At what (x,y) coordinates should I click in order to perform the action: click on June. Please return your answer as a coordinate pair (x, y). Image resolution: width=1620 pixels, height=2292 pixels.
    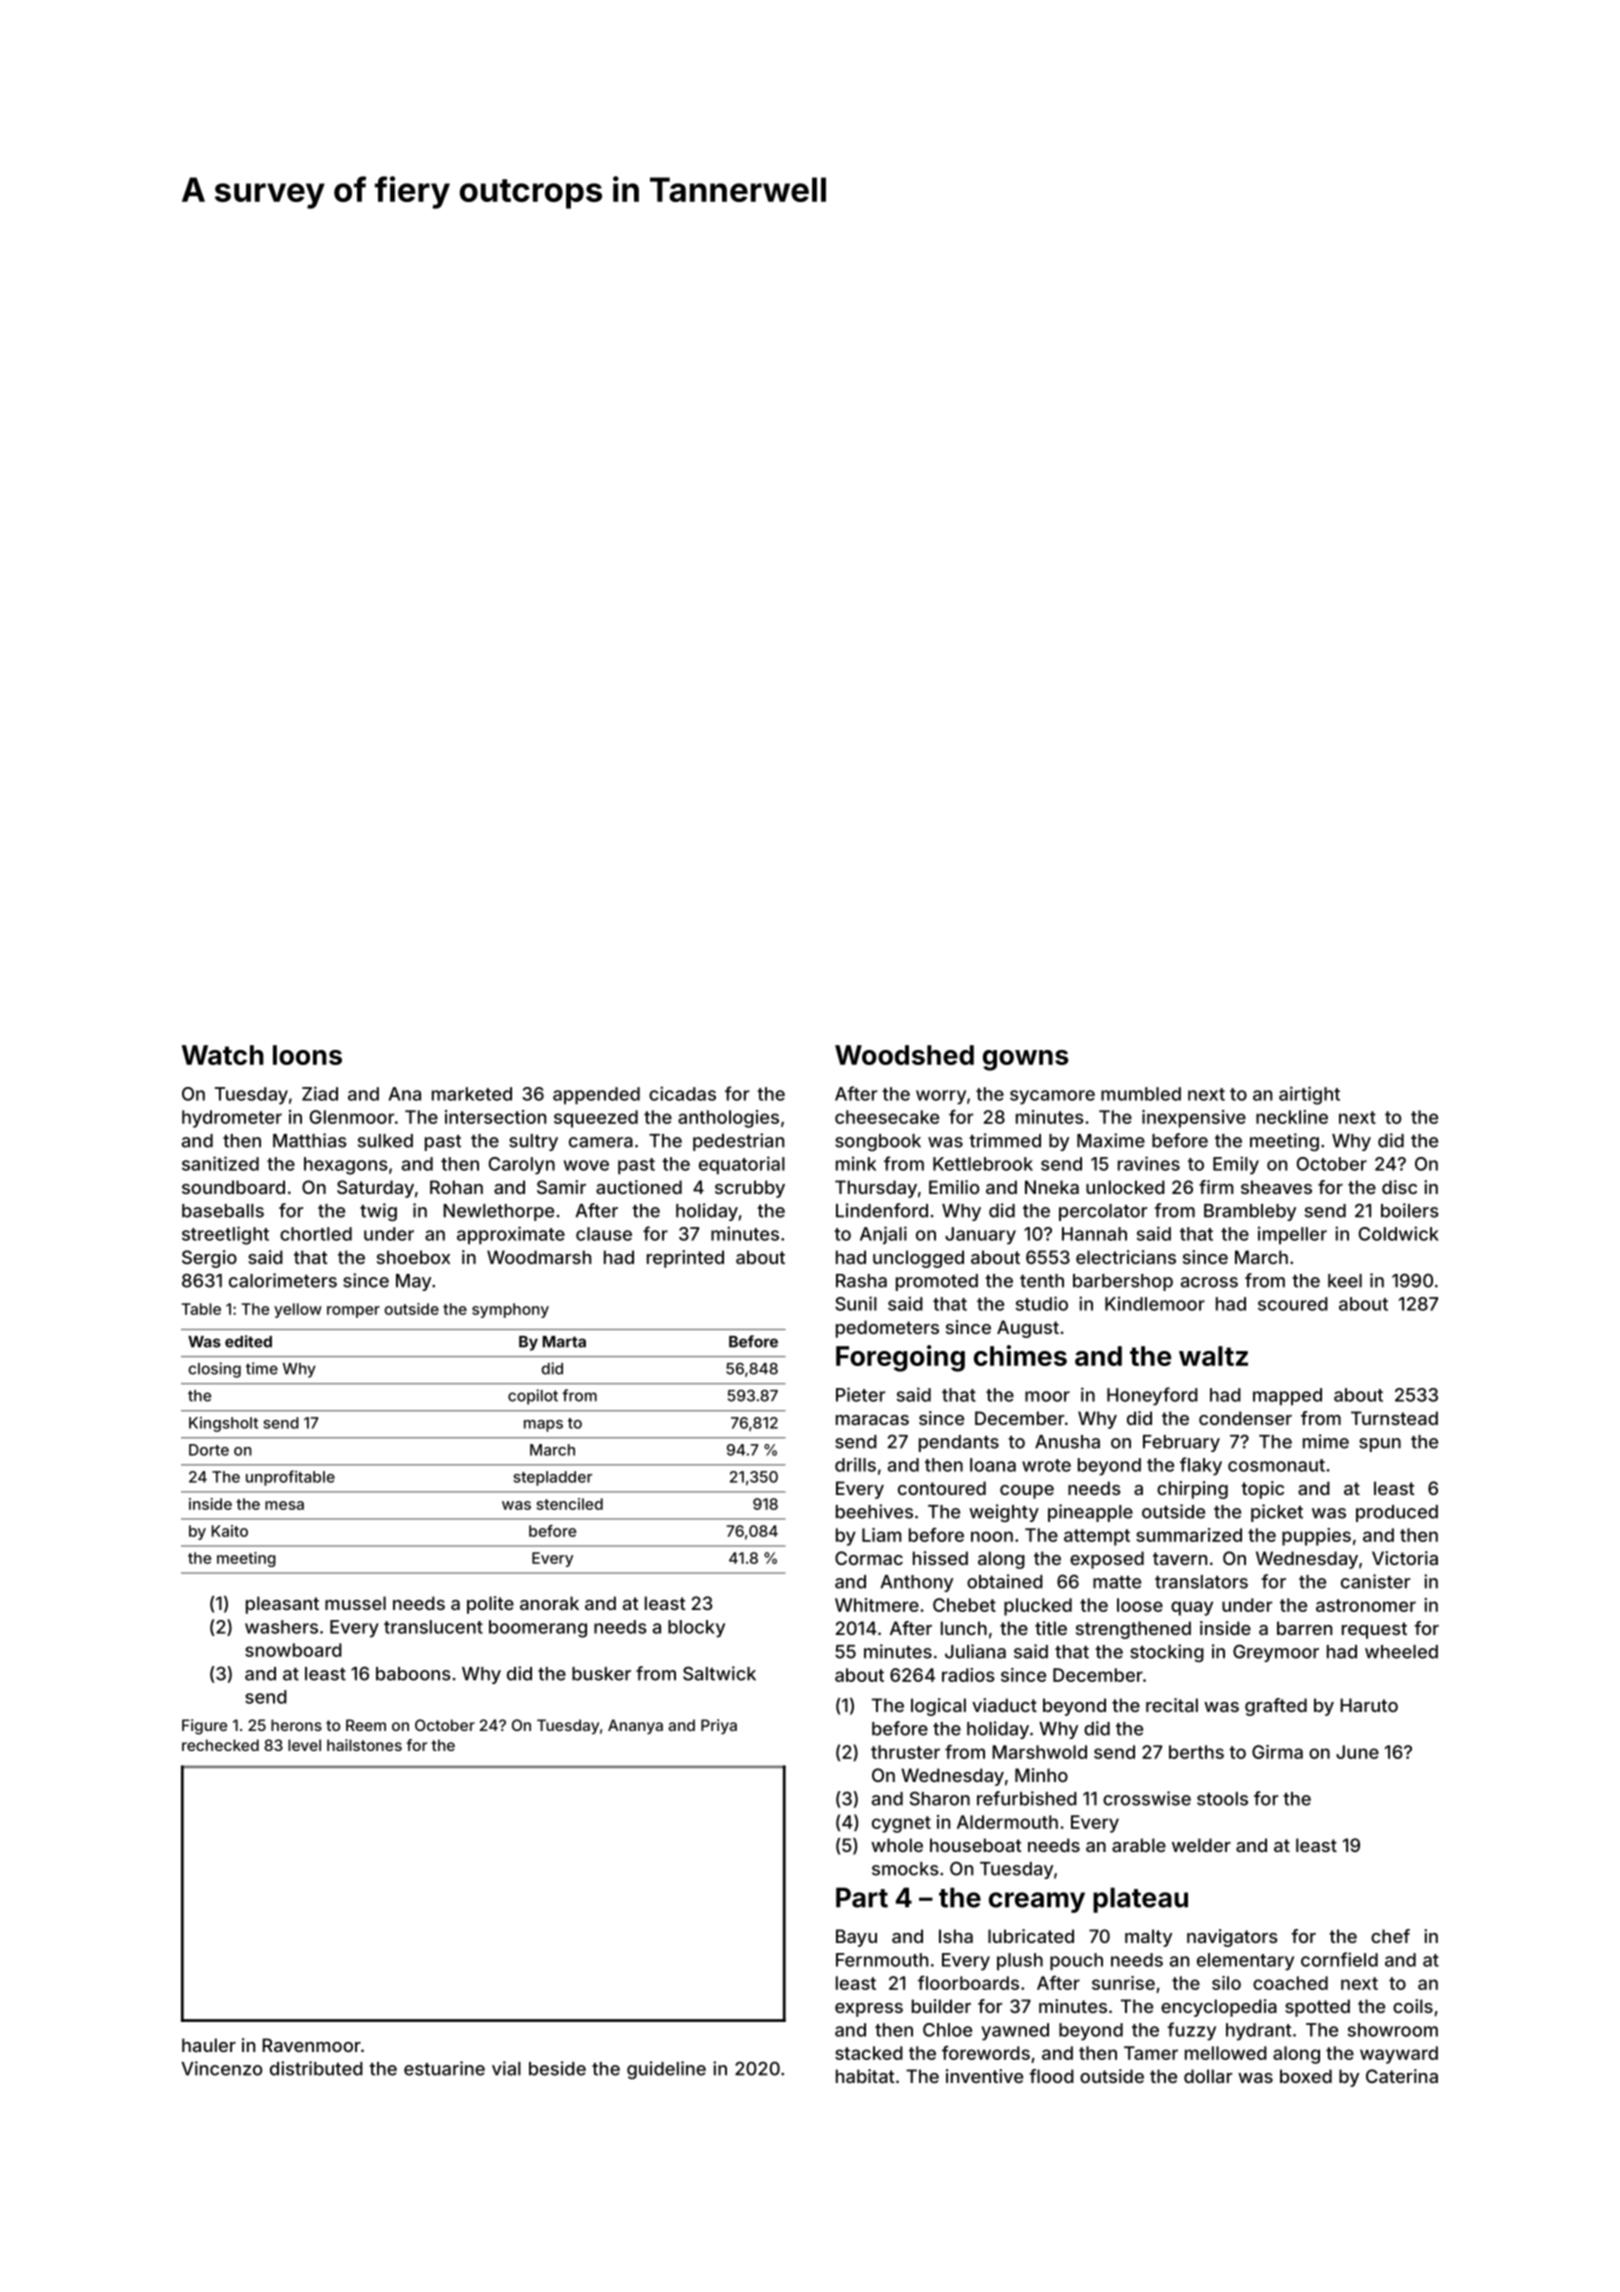
    Looking at the image, I should click on (1357, 1752).
